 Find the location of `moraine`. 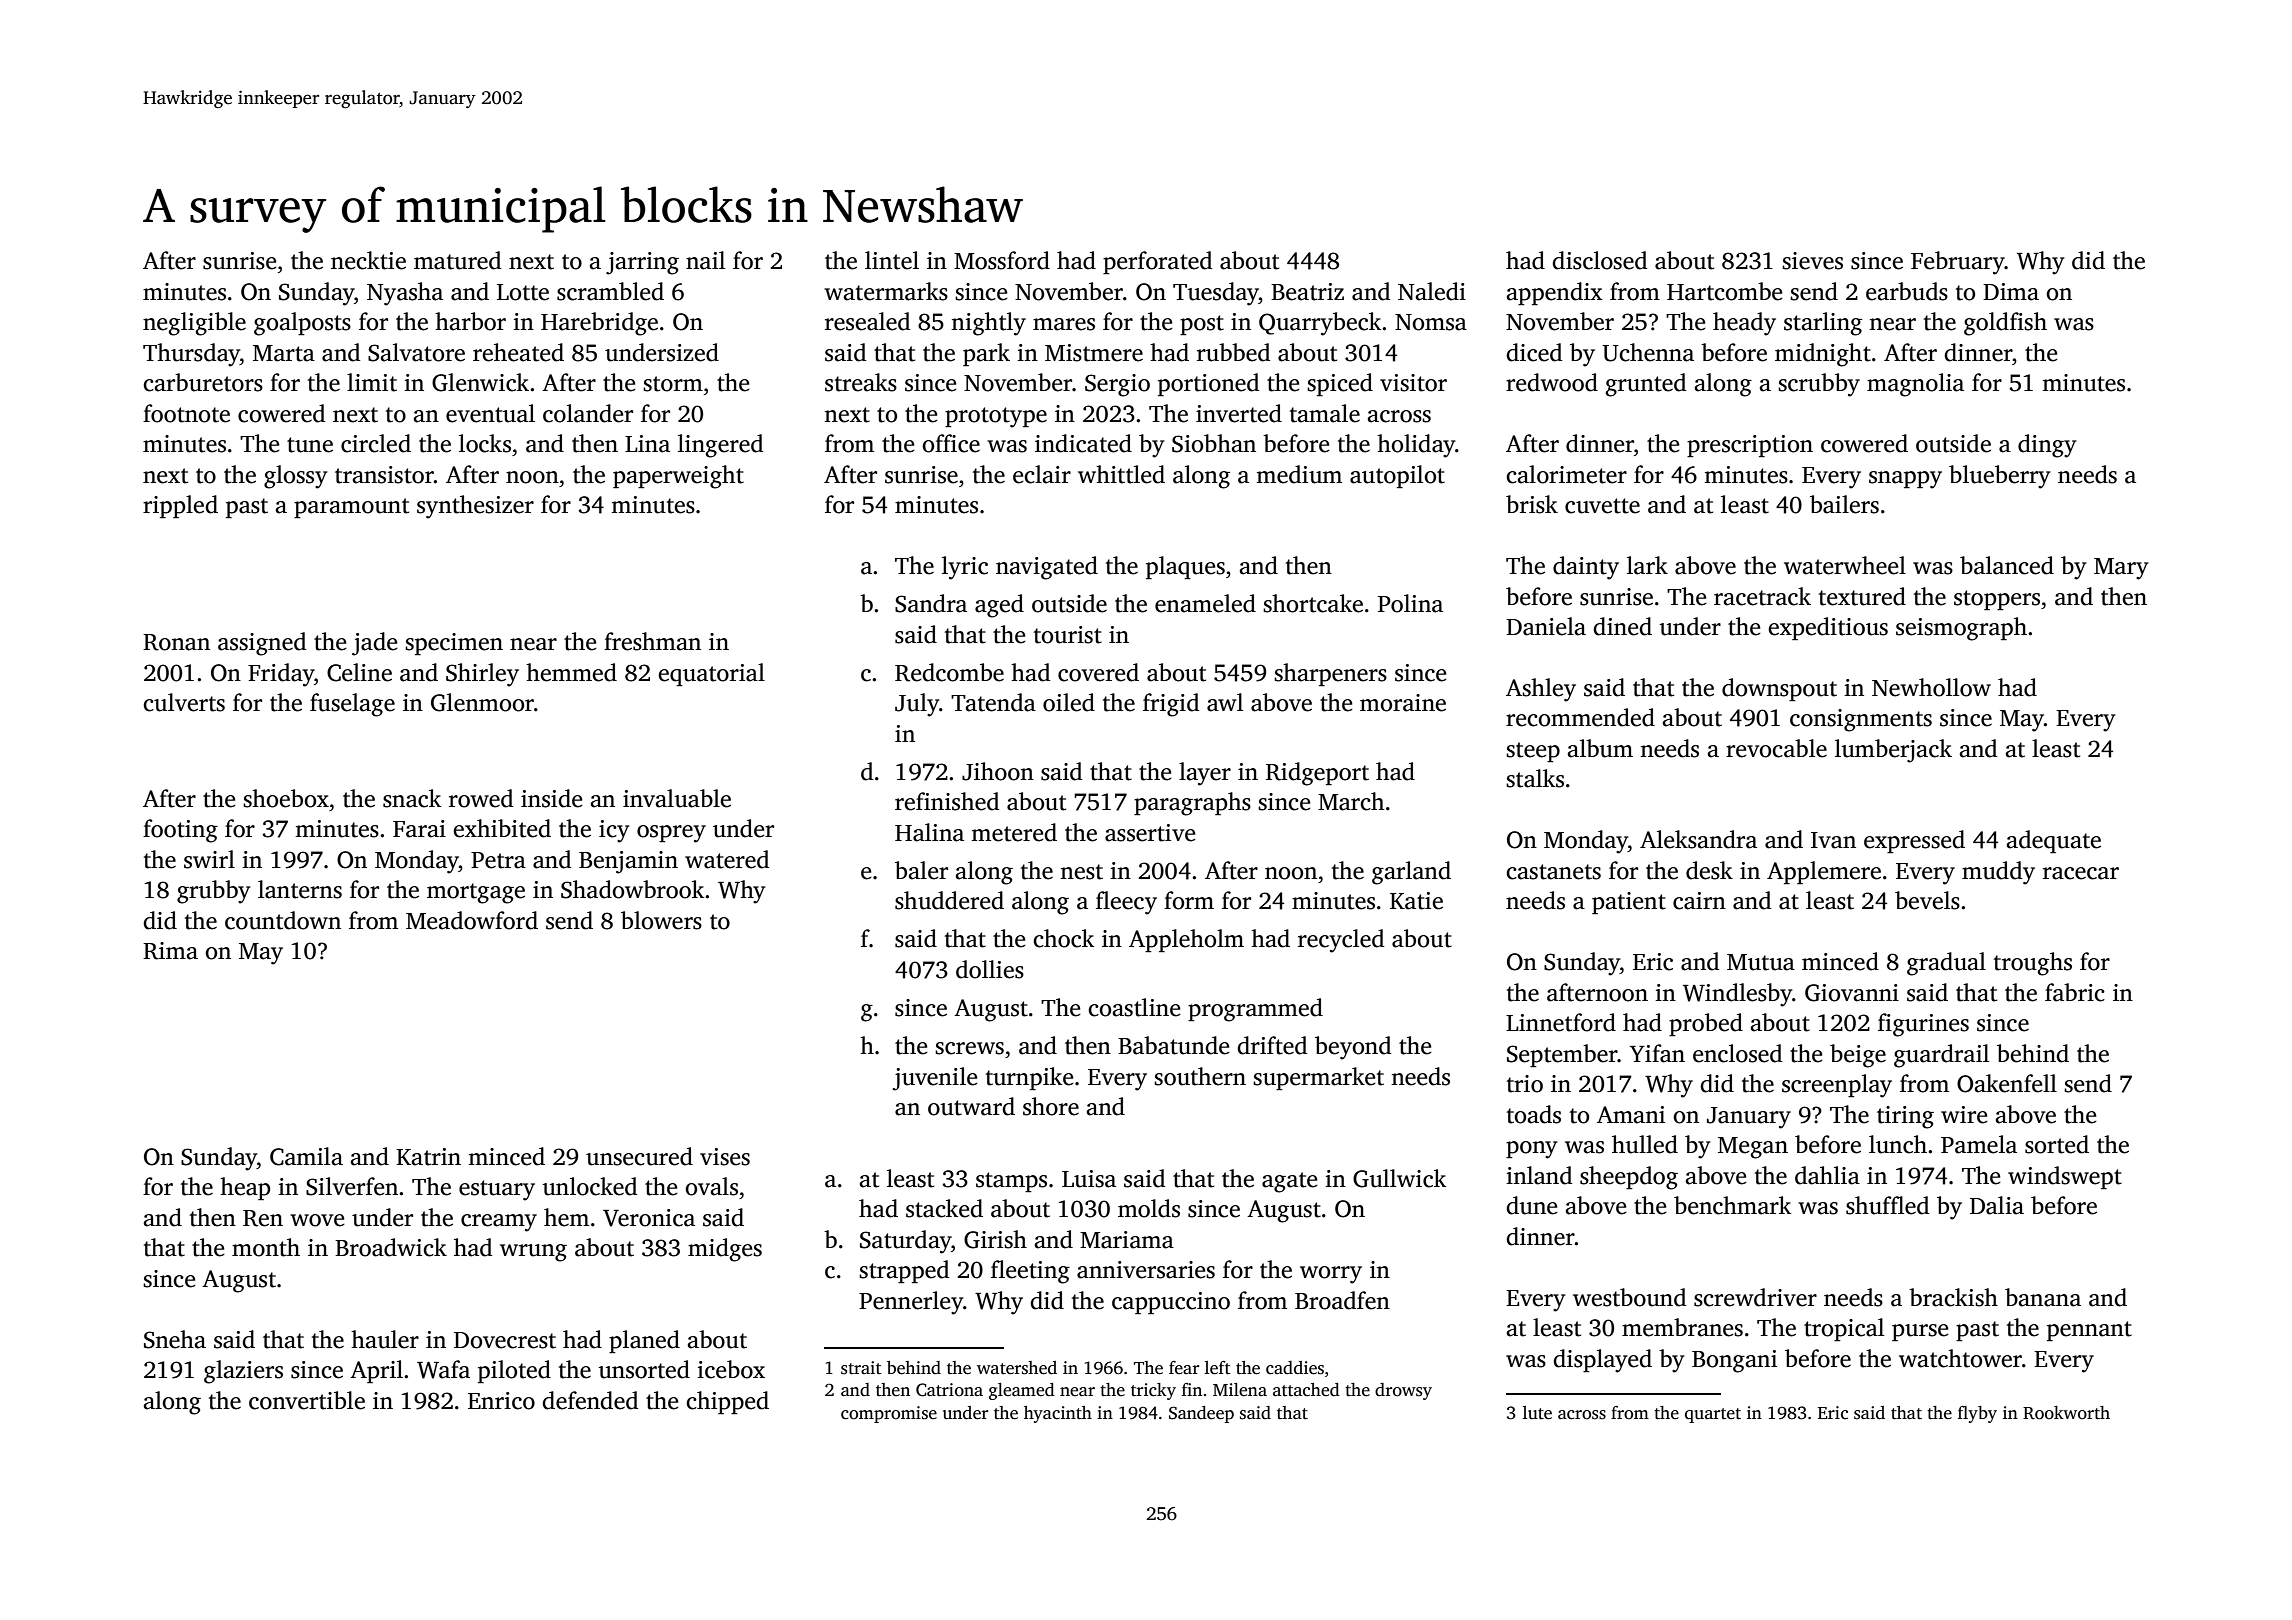

moraine is located at coordinates (1403, 703).
